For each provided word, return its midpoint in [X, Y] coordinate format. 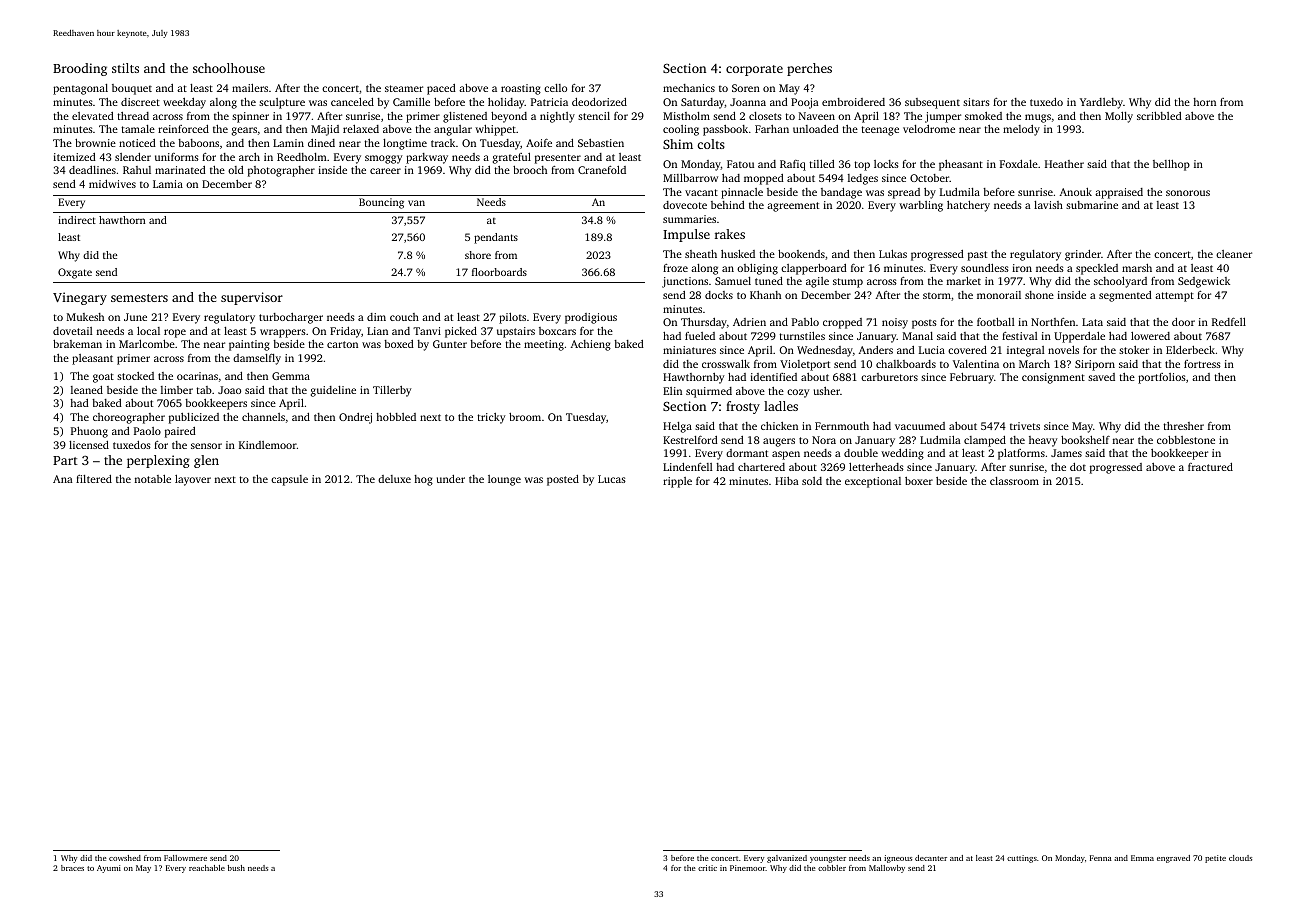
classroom [1014, 481]
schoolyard [1120, 282]
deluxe [394, 479]
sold [812, 481]
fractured [1210, 467]
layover [193, 480]
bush [236, 868]
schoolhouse [229, 68]
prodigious [591, 318]
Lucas [612, 479]
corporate [754, 70]
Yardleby [1101, 103]
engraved [1173, 859]
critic [707, 868]
